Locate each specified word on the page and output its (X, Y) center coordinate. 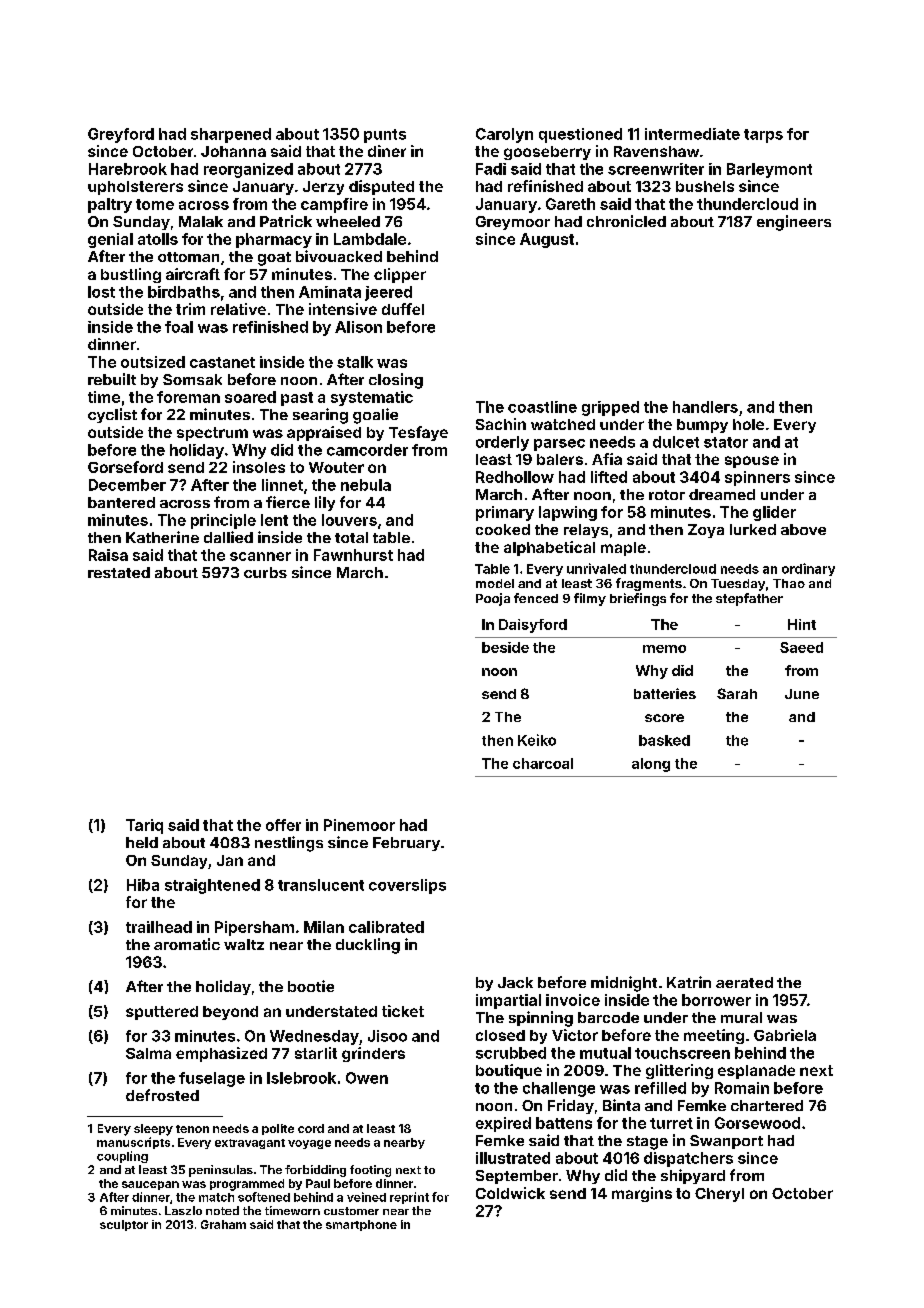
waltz (244, 944)
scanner (260, 556)
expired (503, 1124)
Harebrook (128, 169)
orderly (502, 443)
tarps (763, 136)
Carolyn (504, 135)
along (651, 765)
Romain (742, 1088)
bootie (311, 986)
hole (748, 424)
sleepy (153, 1130)
